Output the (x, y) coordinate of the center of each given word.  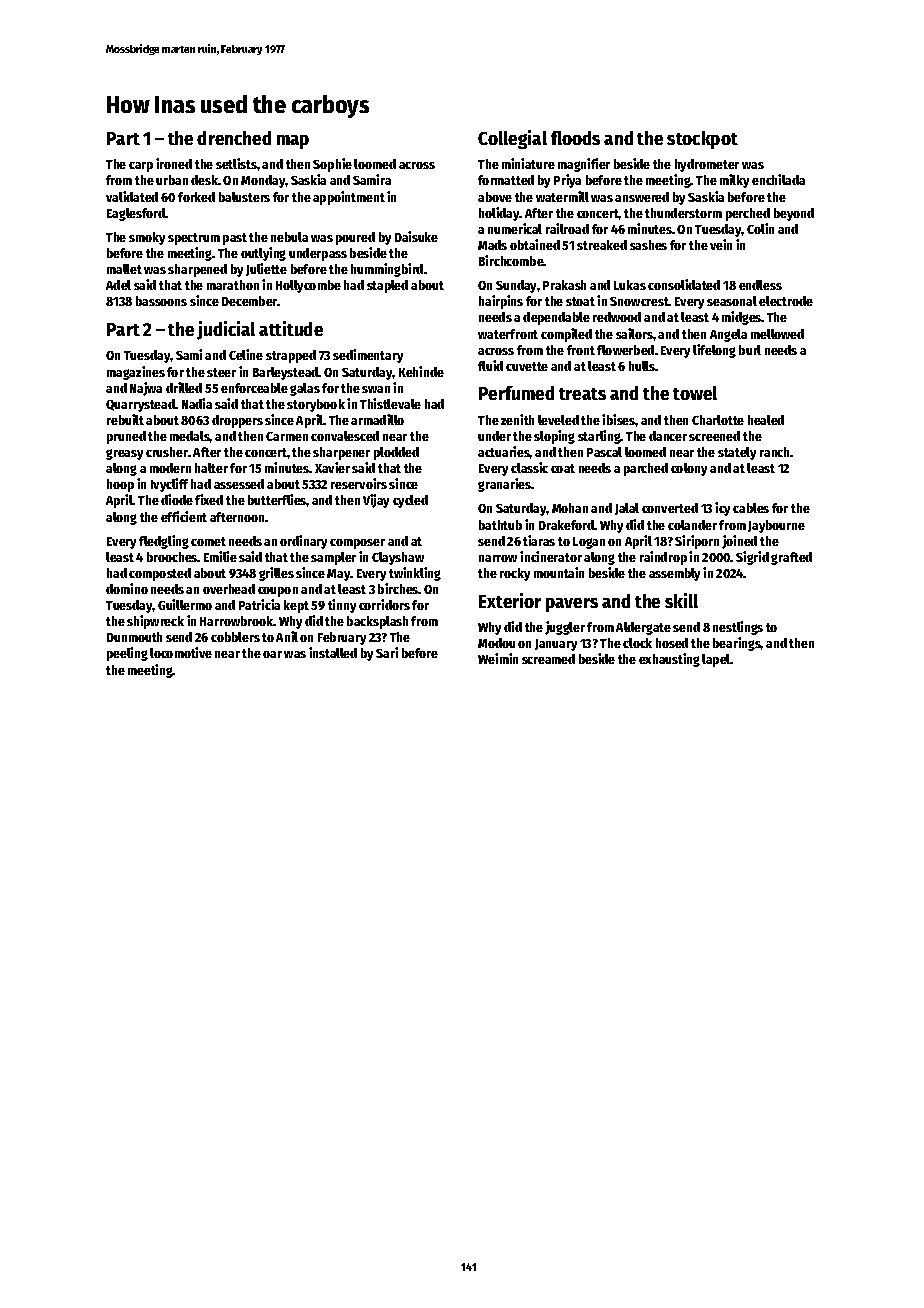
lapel (716, 660)
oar (272, 654)
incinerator (551, 556)
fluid (490, 365)
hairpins (501, 302)
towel (695, 393)
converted (670, 508)
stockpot (702, 140)
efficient (184, 516)
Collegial (512, 139)
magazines (136, 373)
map (293, 142)
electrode (786, 301)
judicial (226, 330)
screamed (548, 659)
